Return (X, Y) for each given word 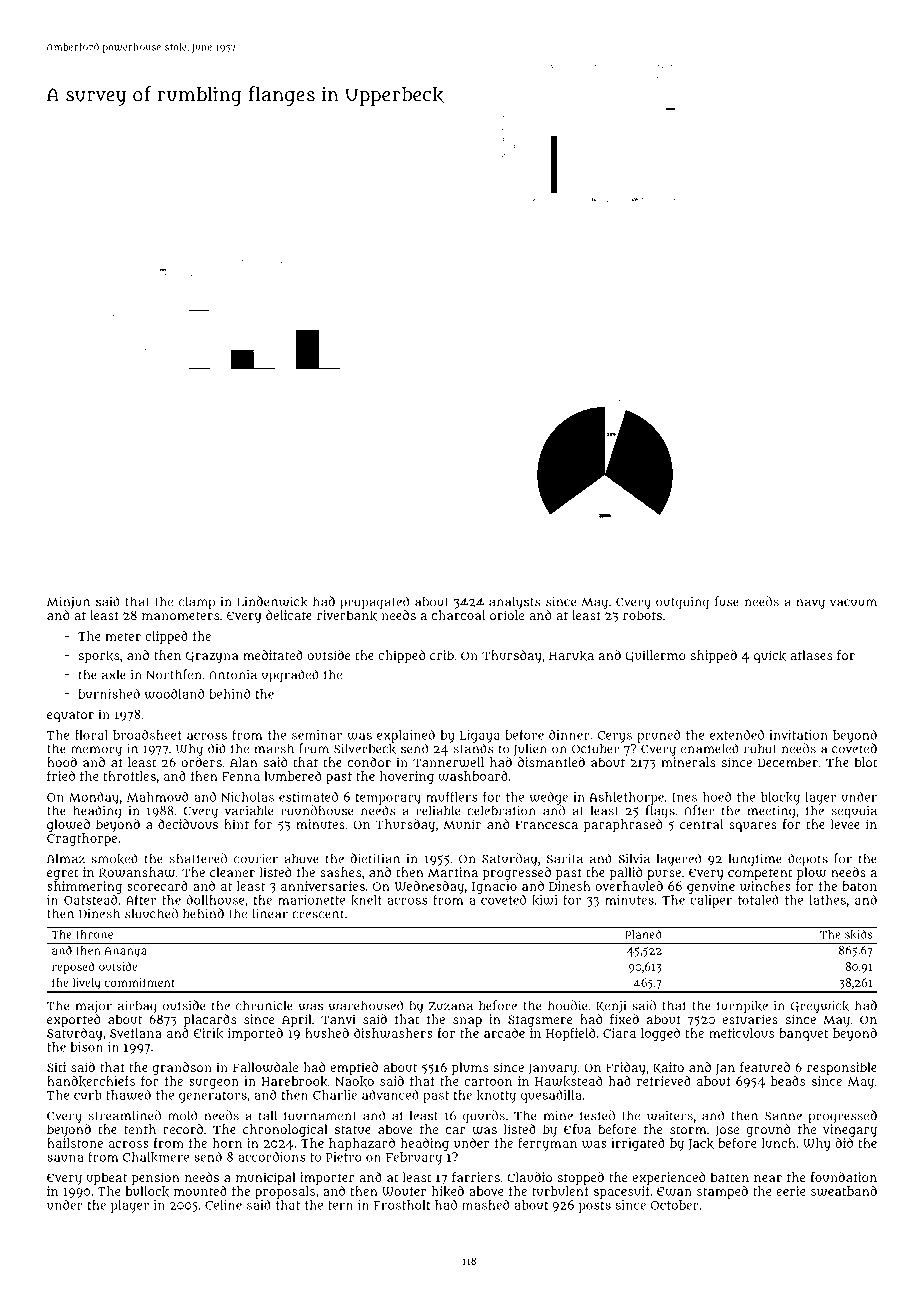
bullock (147, 1191)
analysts (515, 603)
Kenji (611, 1006)
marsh (274, 748)
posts (595, 1207)
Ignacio (494, 887)
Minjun (68, 602)
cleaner (232, 872)
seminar (317, 735)
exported (73, 1020)
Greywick (820, 1007)
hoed (717, 796)
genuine (711, 887)
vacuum (853, 603)
